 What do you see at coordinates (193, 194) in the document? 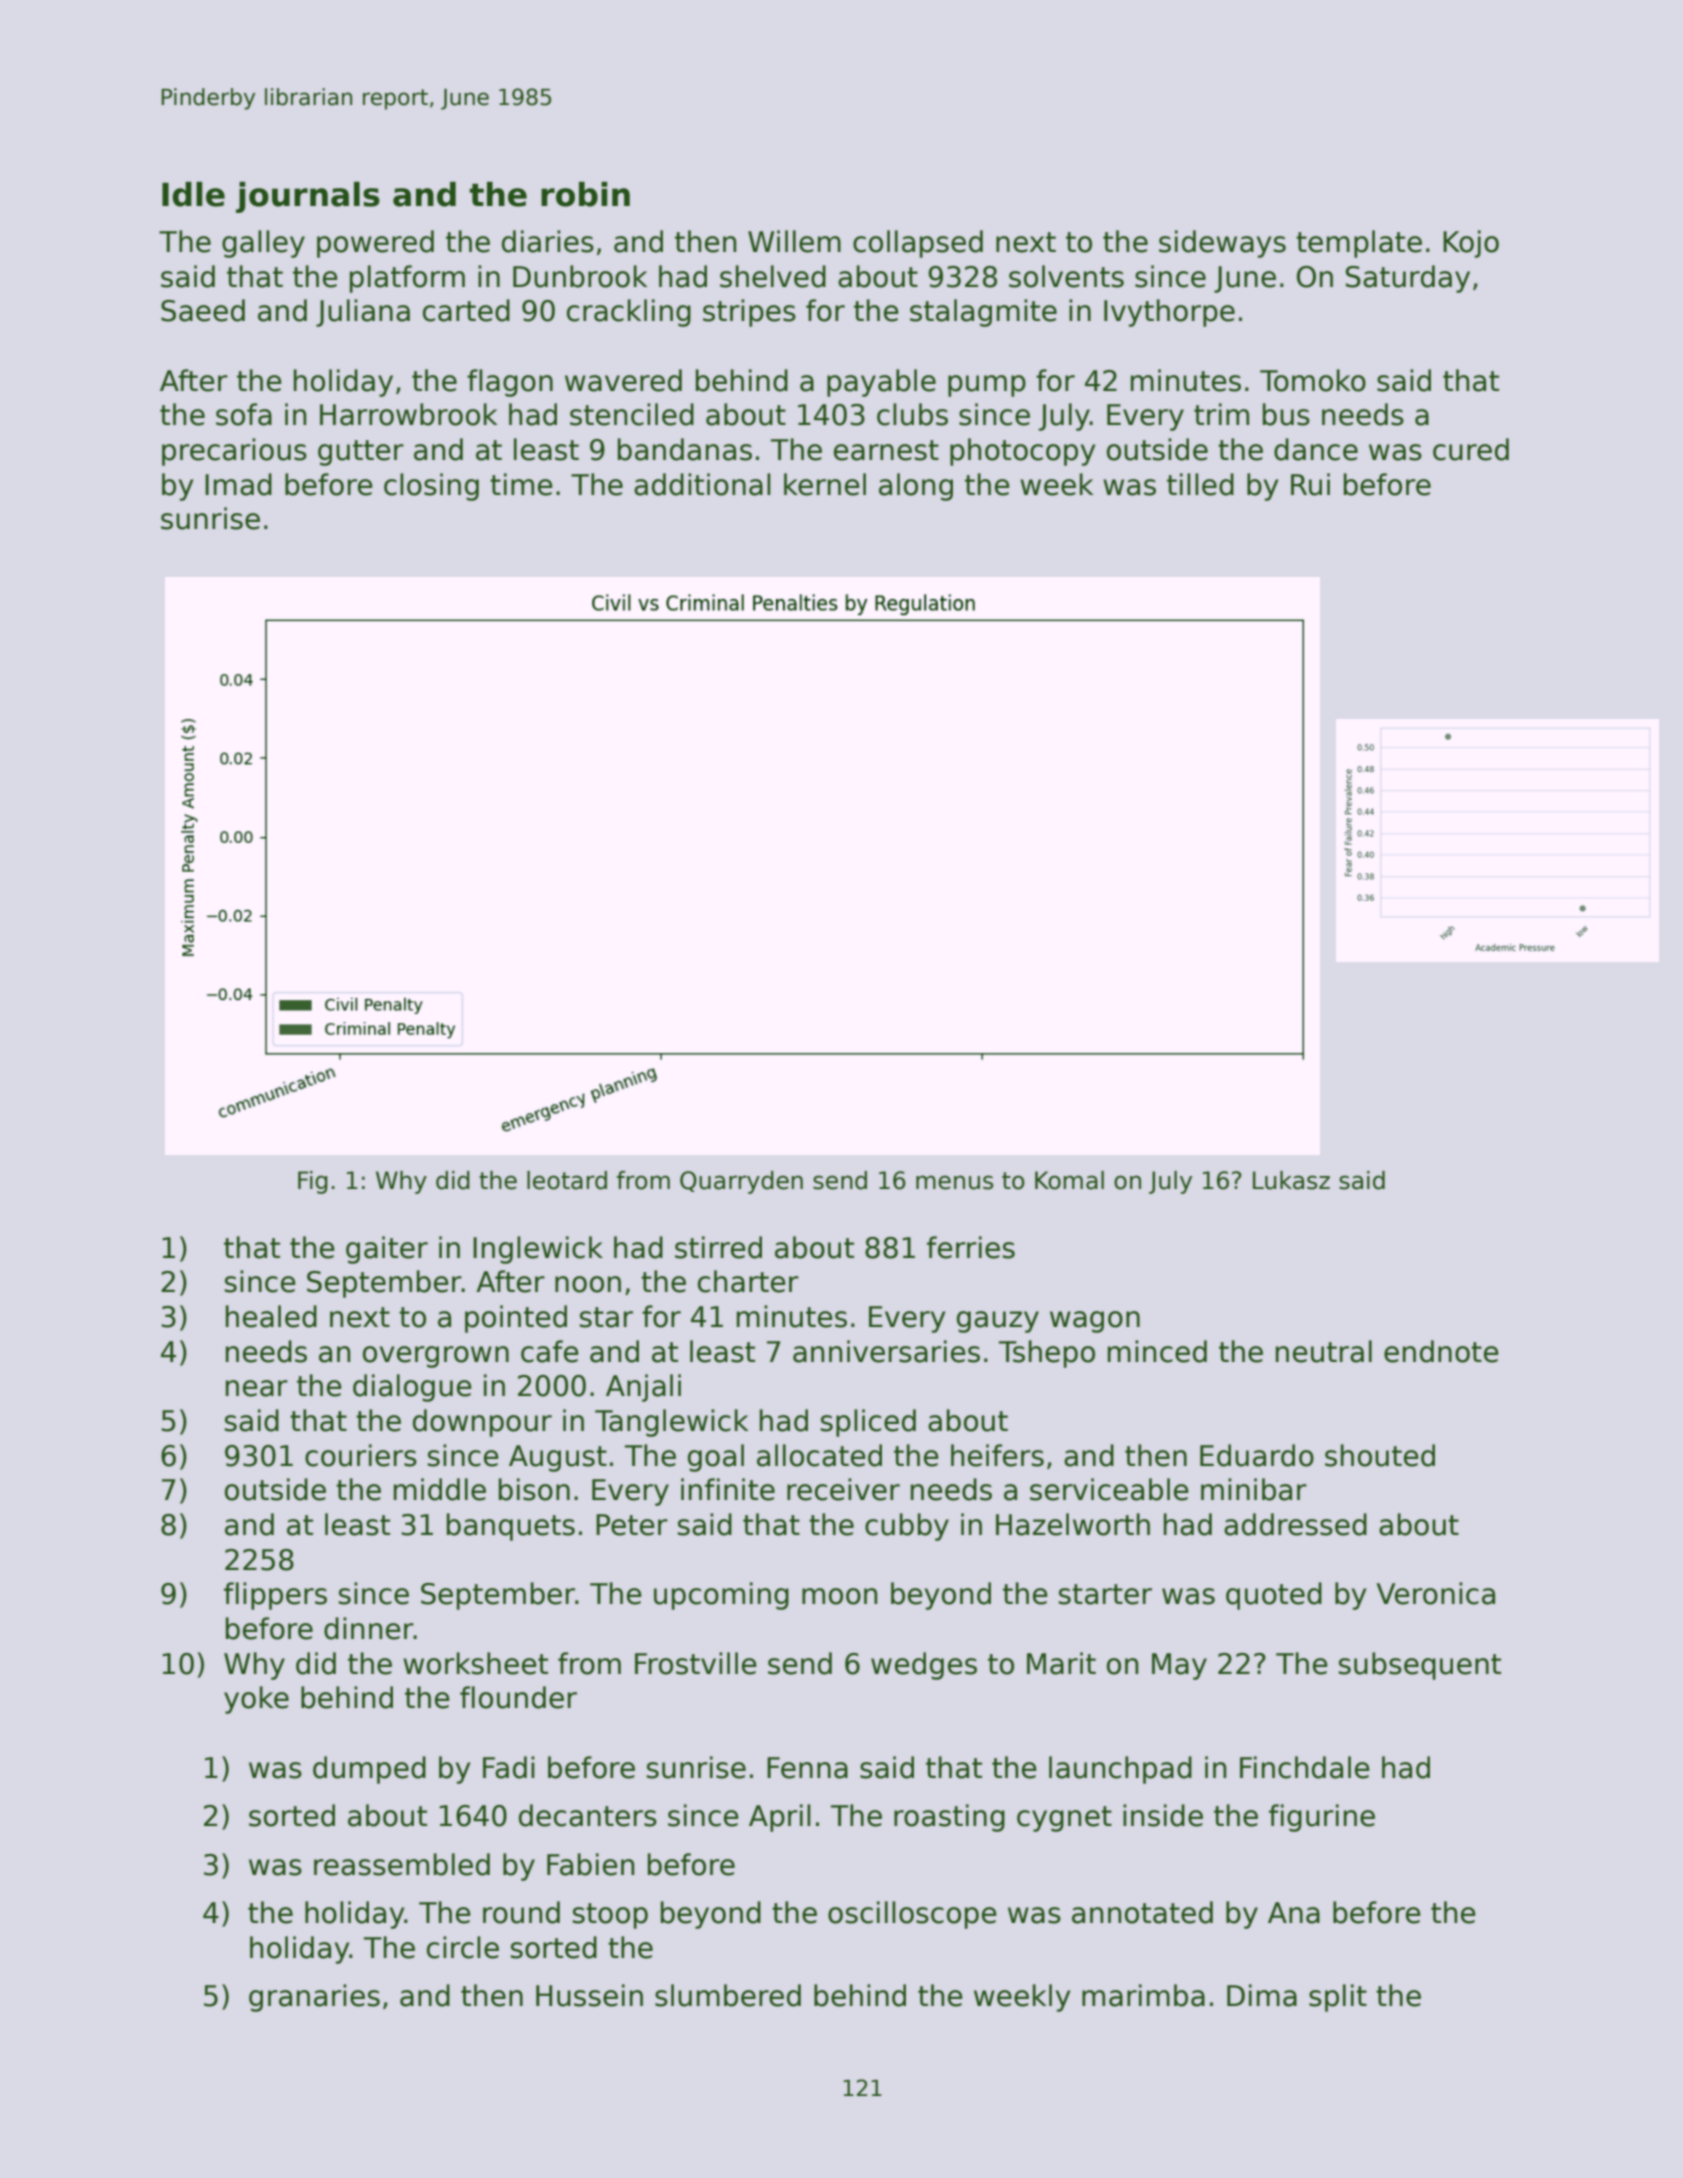
I see `Idle` at bounding box center [193, 194].
